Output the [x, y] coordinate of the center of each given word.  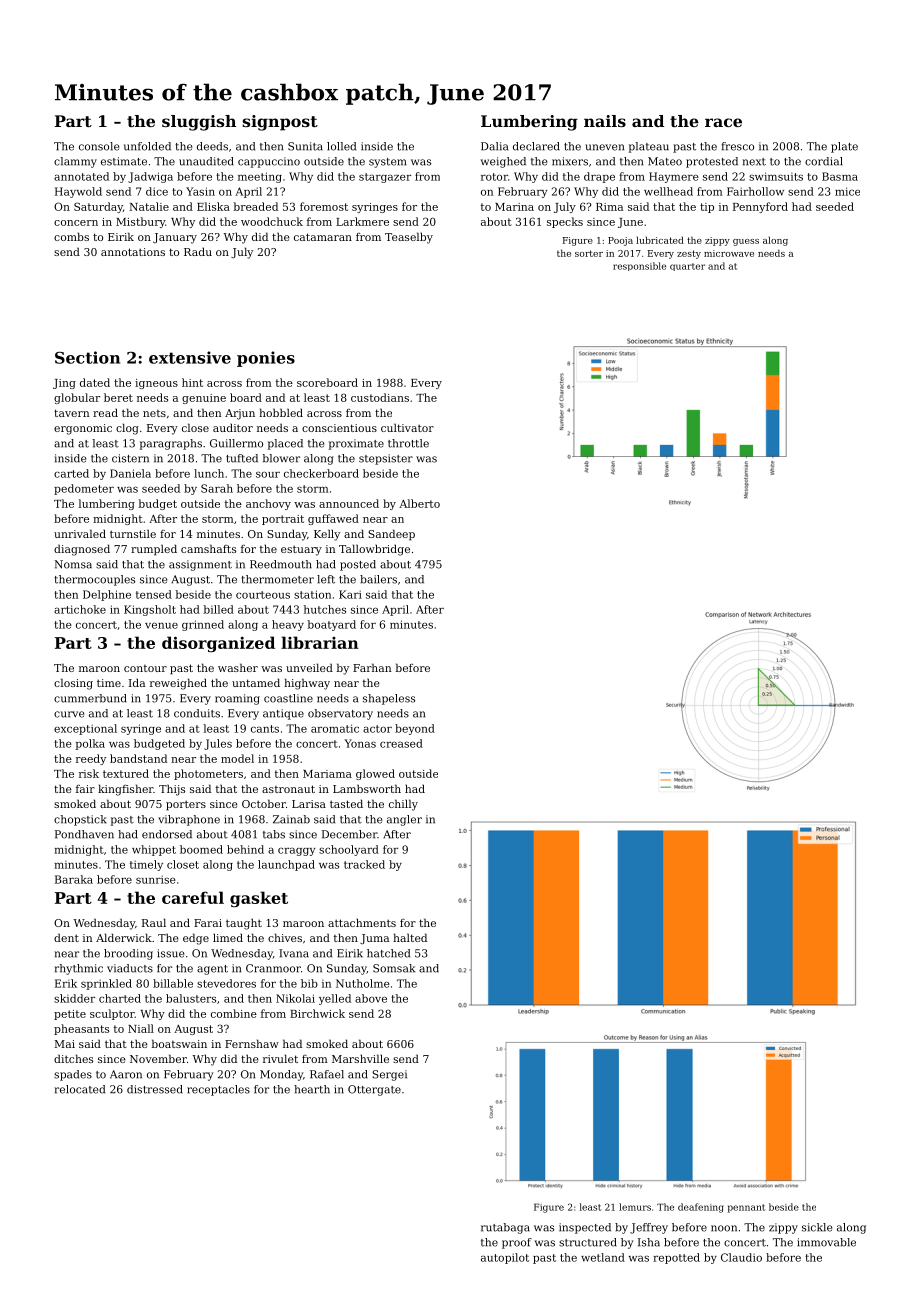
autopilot [505, 1258]
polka [90, 744]
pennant [746, 1208]
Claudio [741, 1257]
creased [401, 743]
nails [605, 121]
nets [154, 413]
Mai [64, 1044]
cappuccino [269, 162]
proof [517, 1243]
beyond [415, 729]
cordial [824, 161]
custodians [380, 397]
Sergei [389, 1075]
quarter [687, 267]
